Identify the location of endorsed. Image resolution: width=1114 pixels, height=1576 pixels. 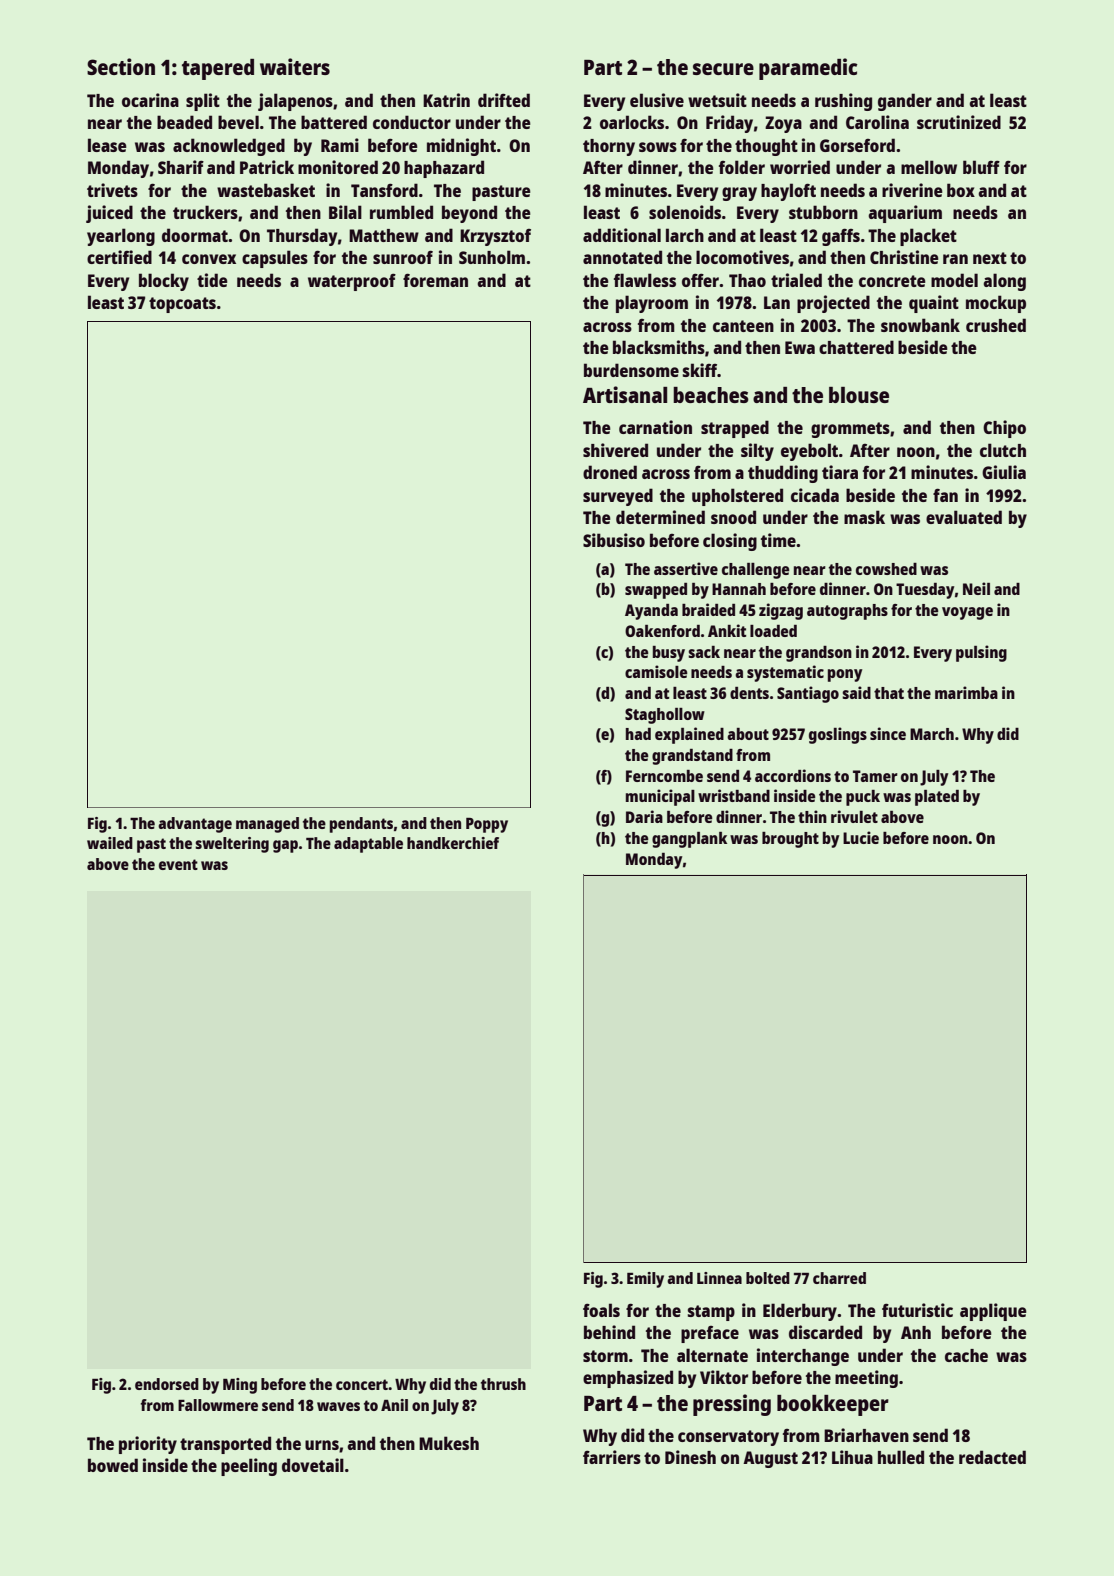
(167, 1384).
